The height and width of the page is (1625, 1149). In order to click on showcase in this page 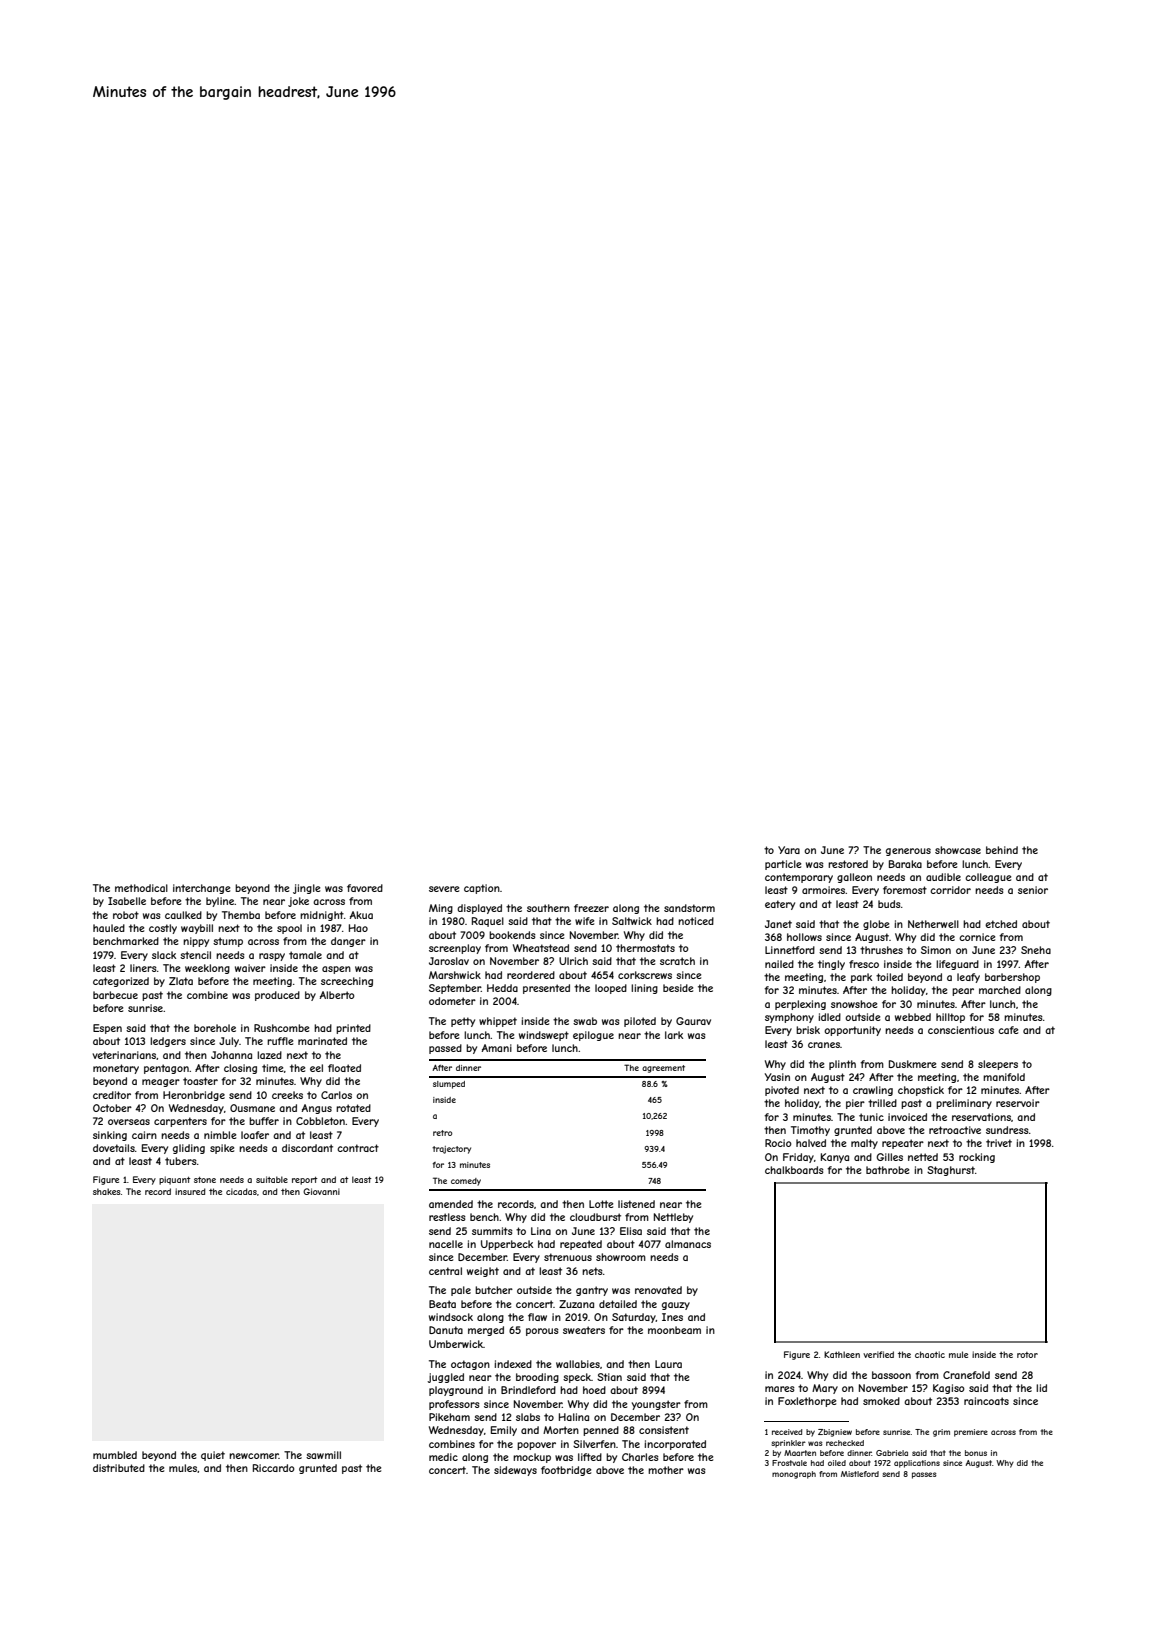, I will do `click(958, 850)`.
